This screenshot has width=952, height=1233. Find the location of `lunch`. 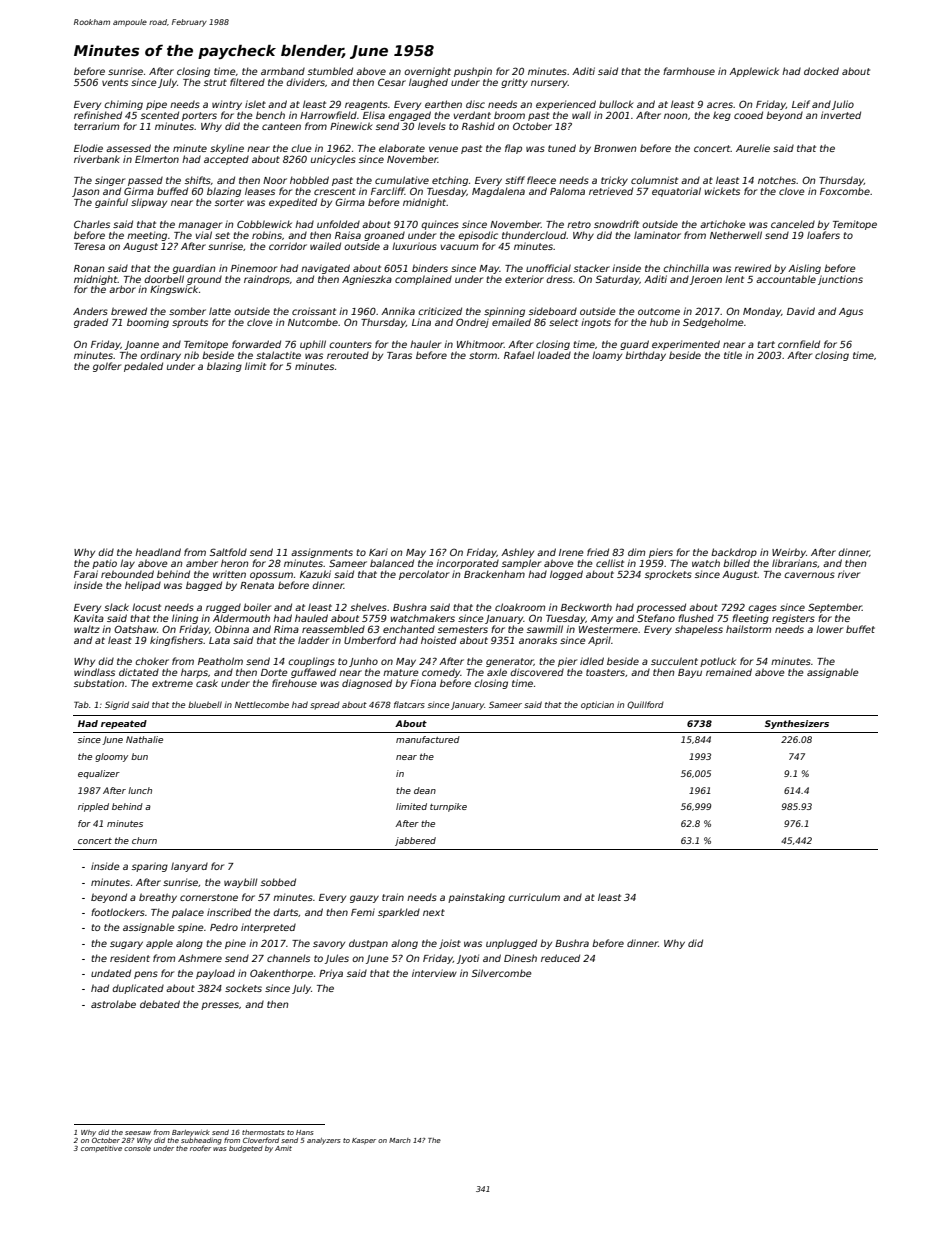

lunch is located at coordinates (140, 790).
